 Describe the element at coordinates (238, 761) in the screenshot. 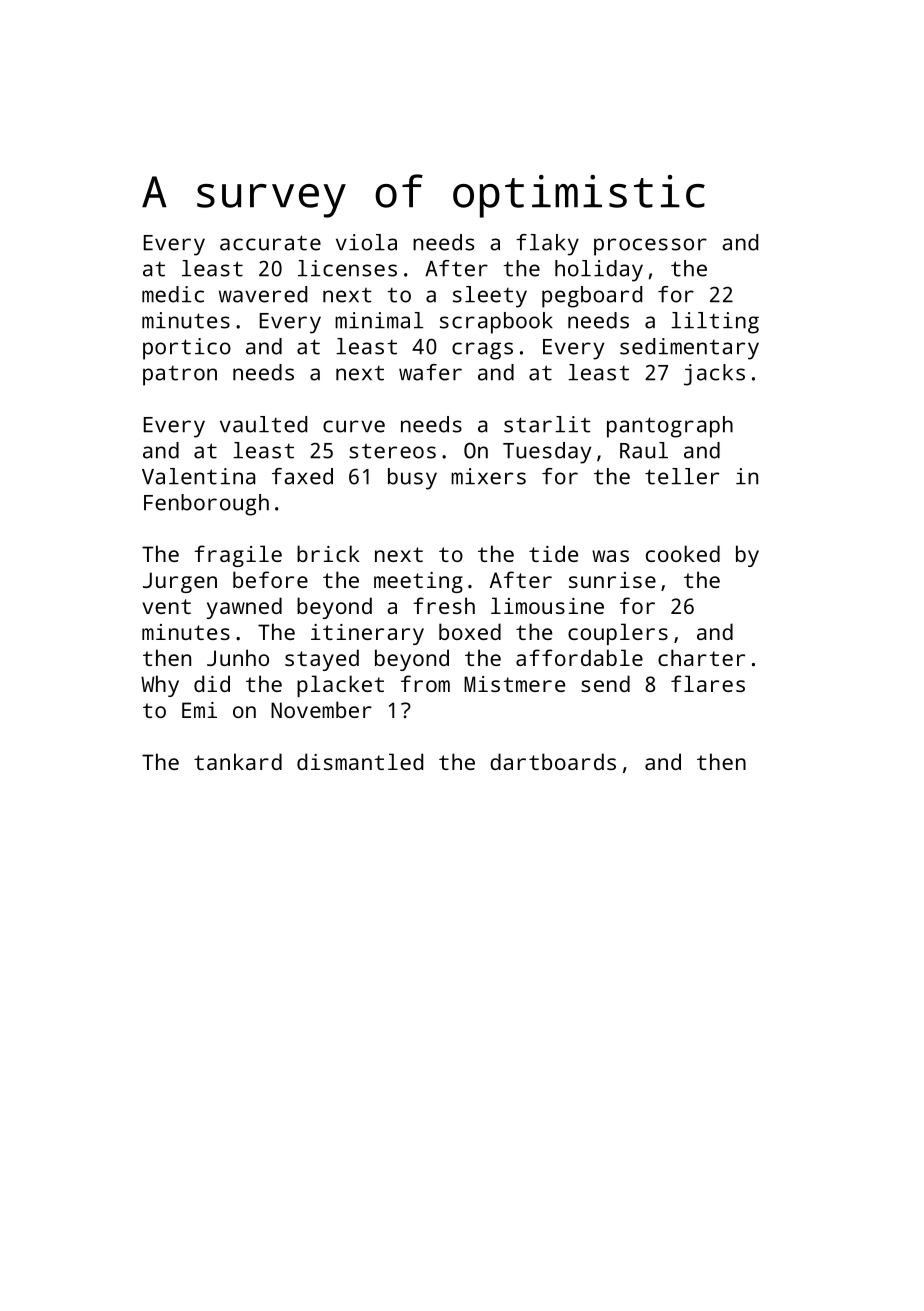

I see `tankard` at that location.
